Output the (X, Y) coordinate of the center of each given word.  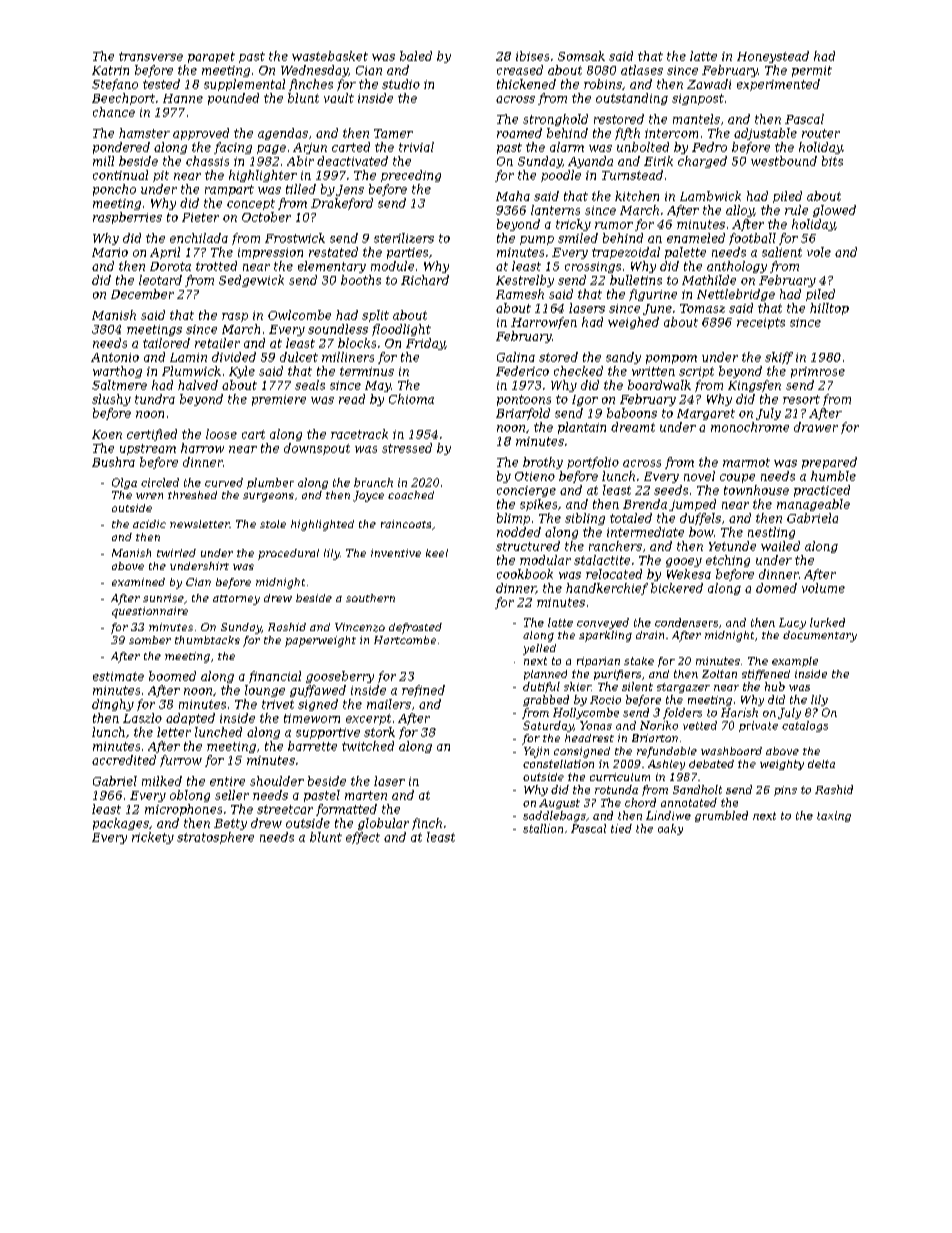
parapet (211, 57)
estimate (118, 676)
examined (138, 582)
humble (833, 476)
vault (339, 98)
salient (782, 252)
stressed (407, 448)
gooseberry (340, 677)
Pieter (200, 217)
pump (537, 240)
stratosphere (215, 838)
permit (812, 71)
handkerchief (607, 589)
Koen (107, 434)
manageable (813, 505)
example (795, 662)
